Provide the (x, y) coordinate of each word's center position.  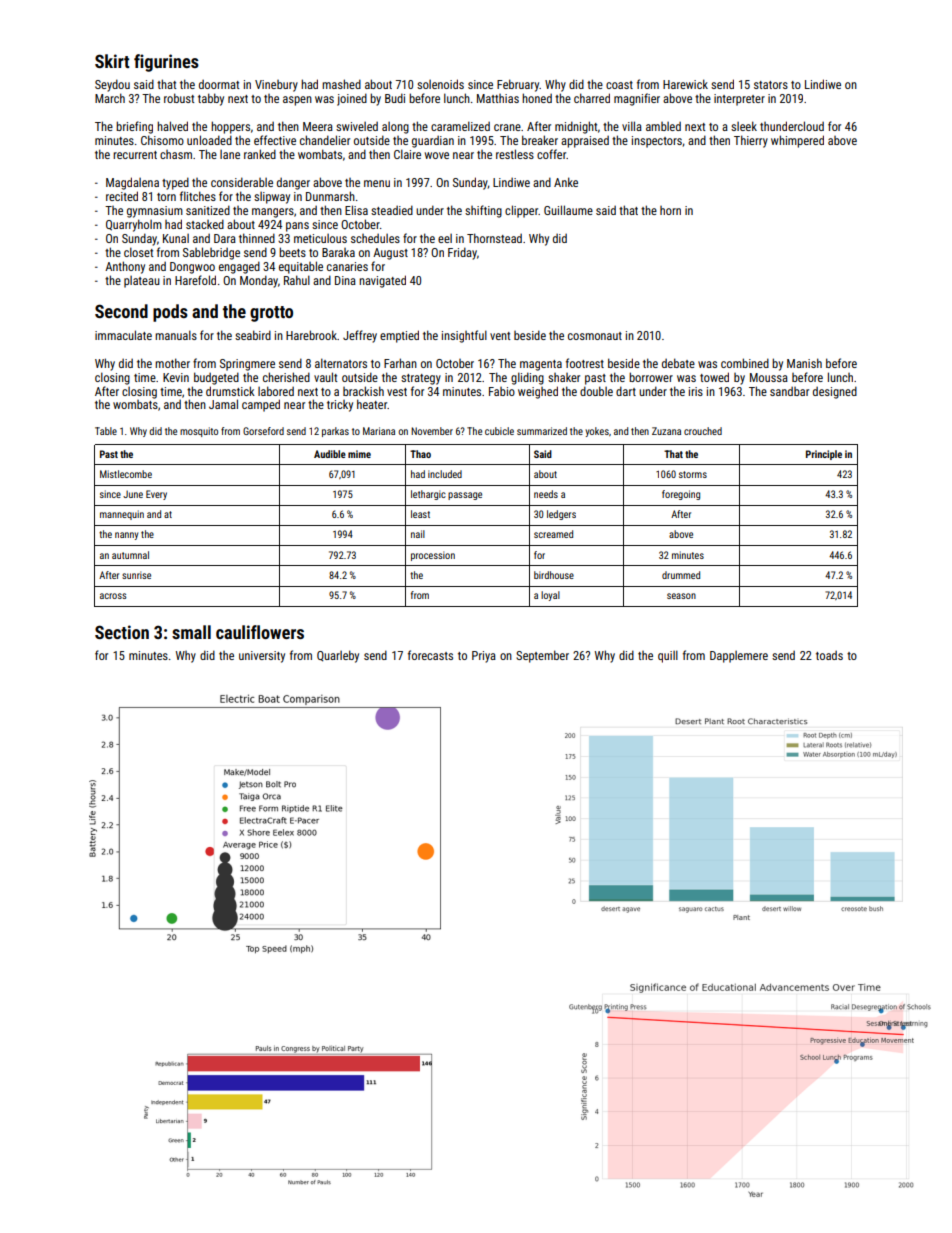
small (191, 632)
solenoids (440, 84)
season (681, 596)
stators (771, 85)
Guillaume (568, 210)
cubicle (499, 431)
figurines (166, 63)
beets (292, 252)
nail (418, 534)
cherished (286, 377)
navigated (382, 281)
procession (433, 556)
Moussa (769, 377)
